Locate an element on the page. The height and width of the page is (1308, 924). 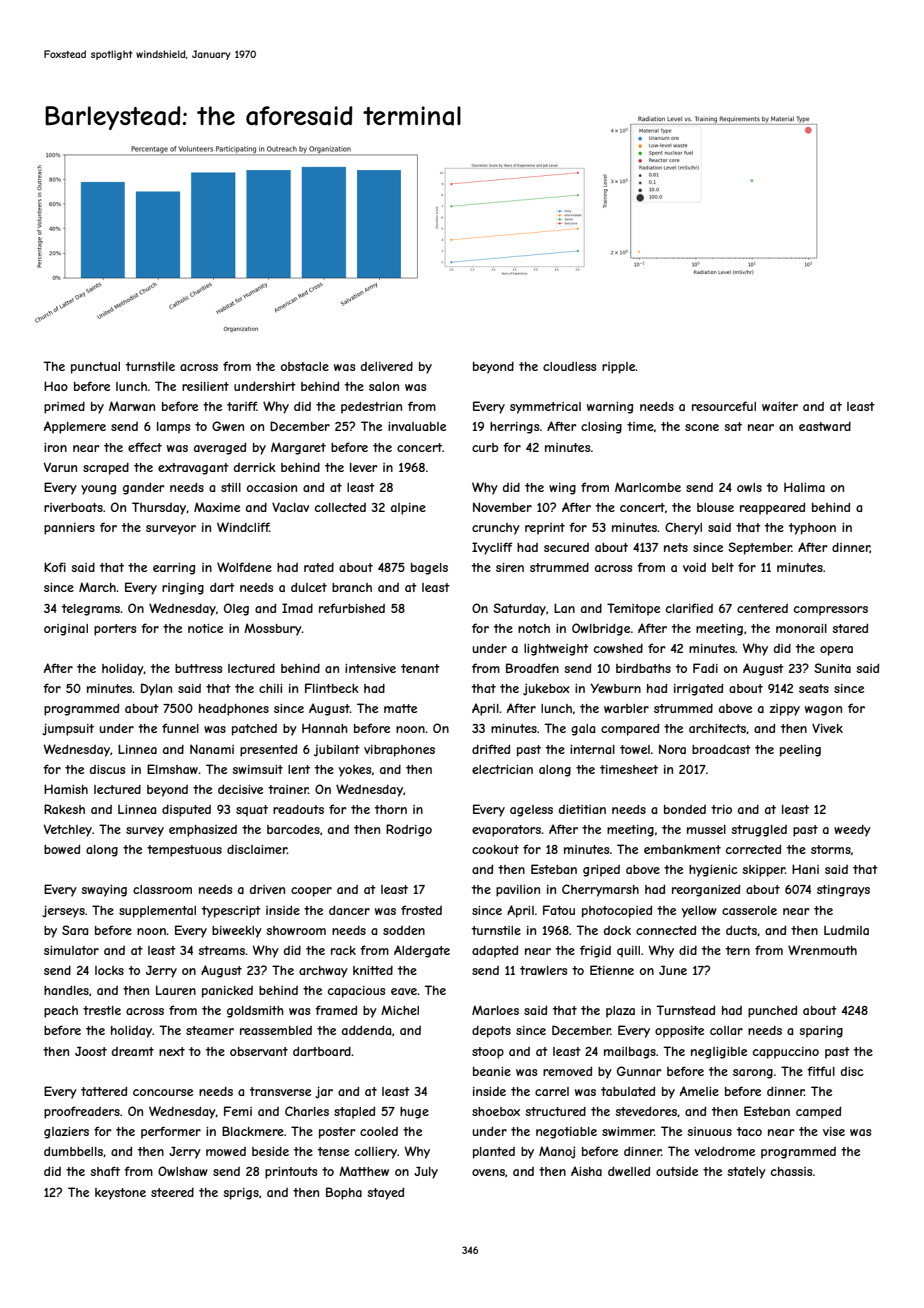
cloudless is located at coordinates (569, 366).
